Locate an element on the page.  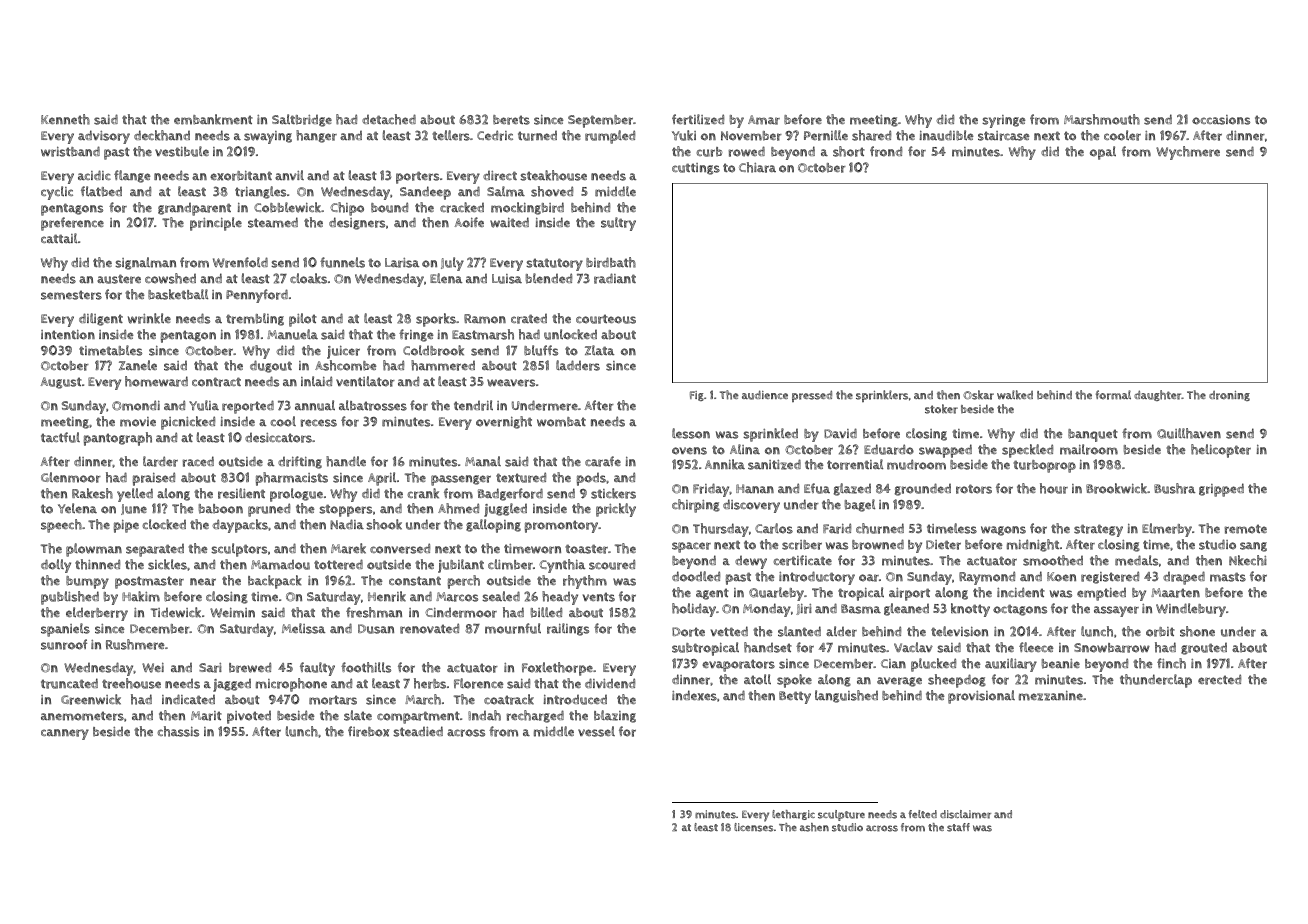
occasions is located at coordinates (1221, 120).
